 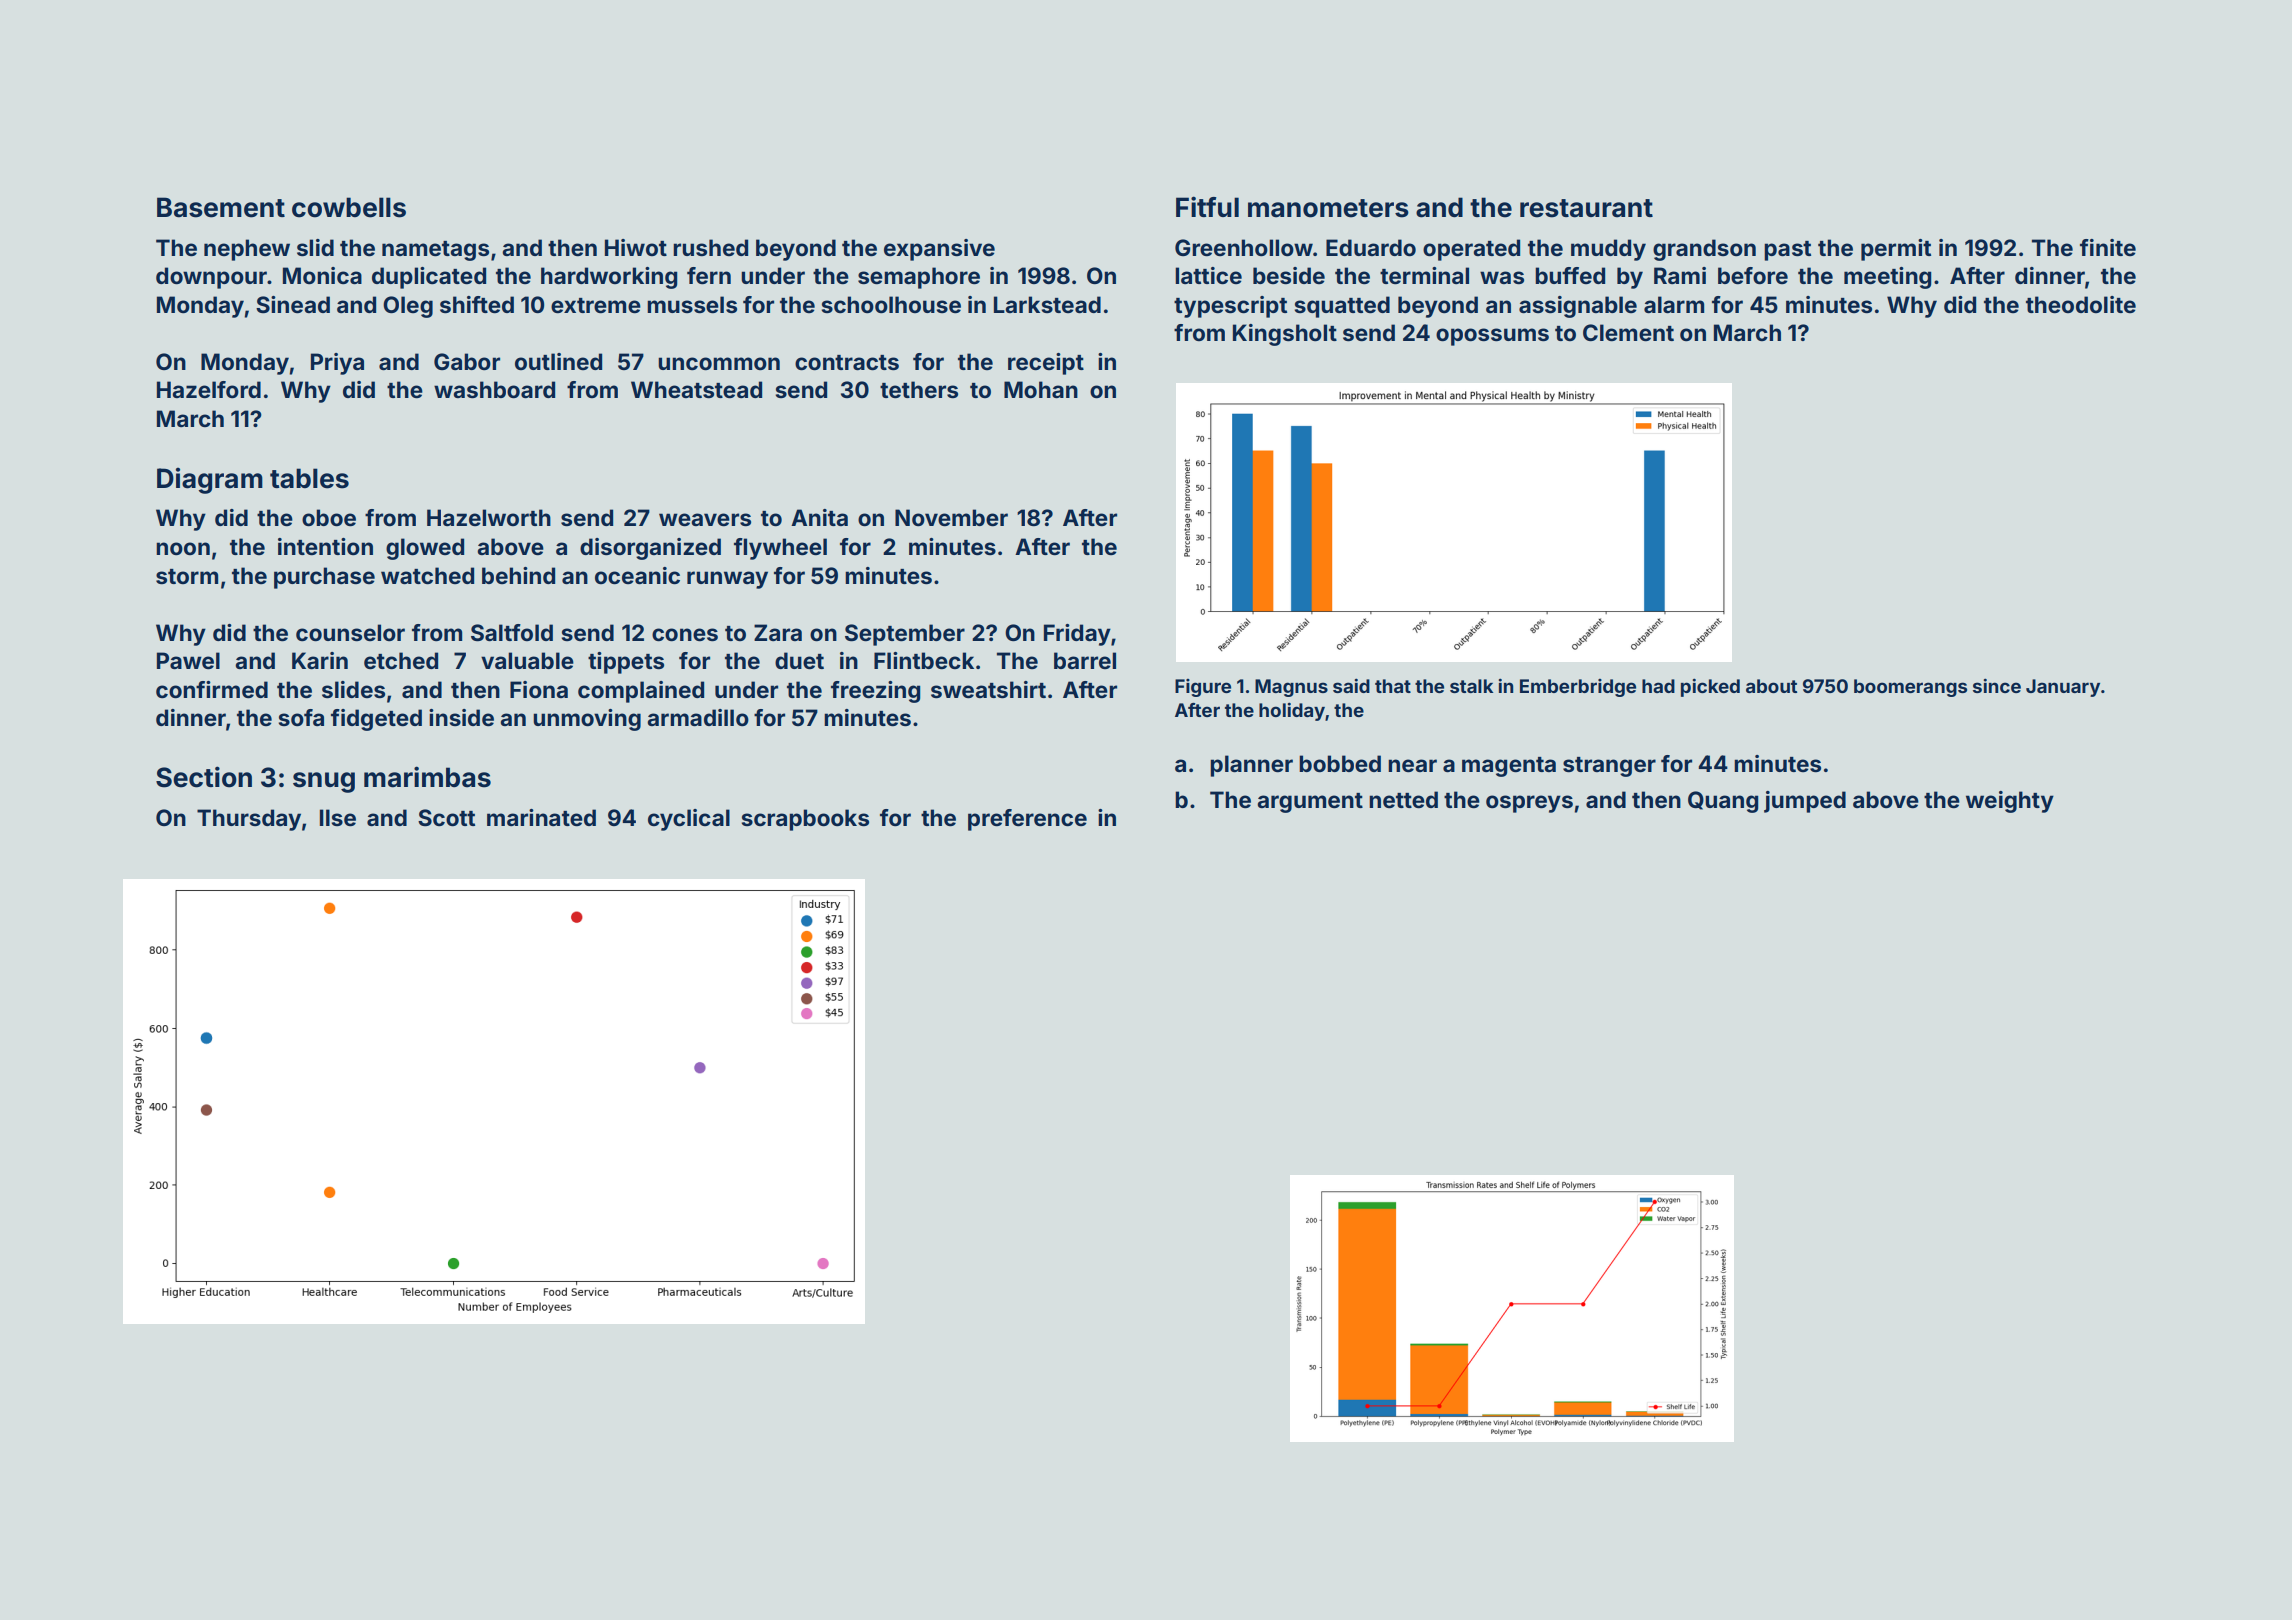 What do you see at coordinates (221, 207) in the document?
I see `Basement` at bounding box center [221, 207].
